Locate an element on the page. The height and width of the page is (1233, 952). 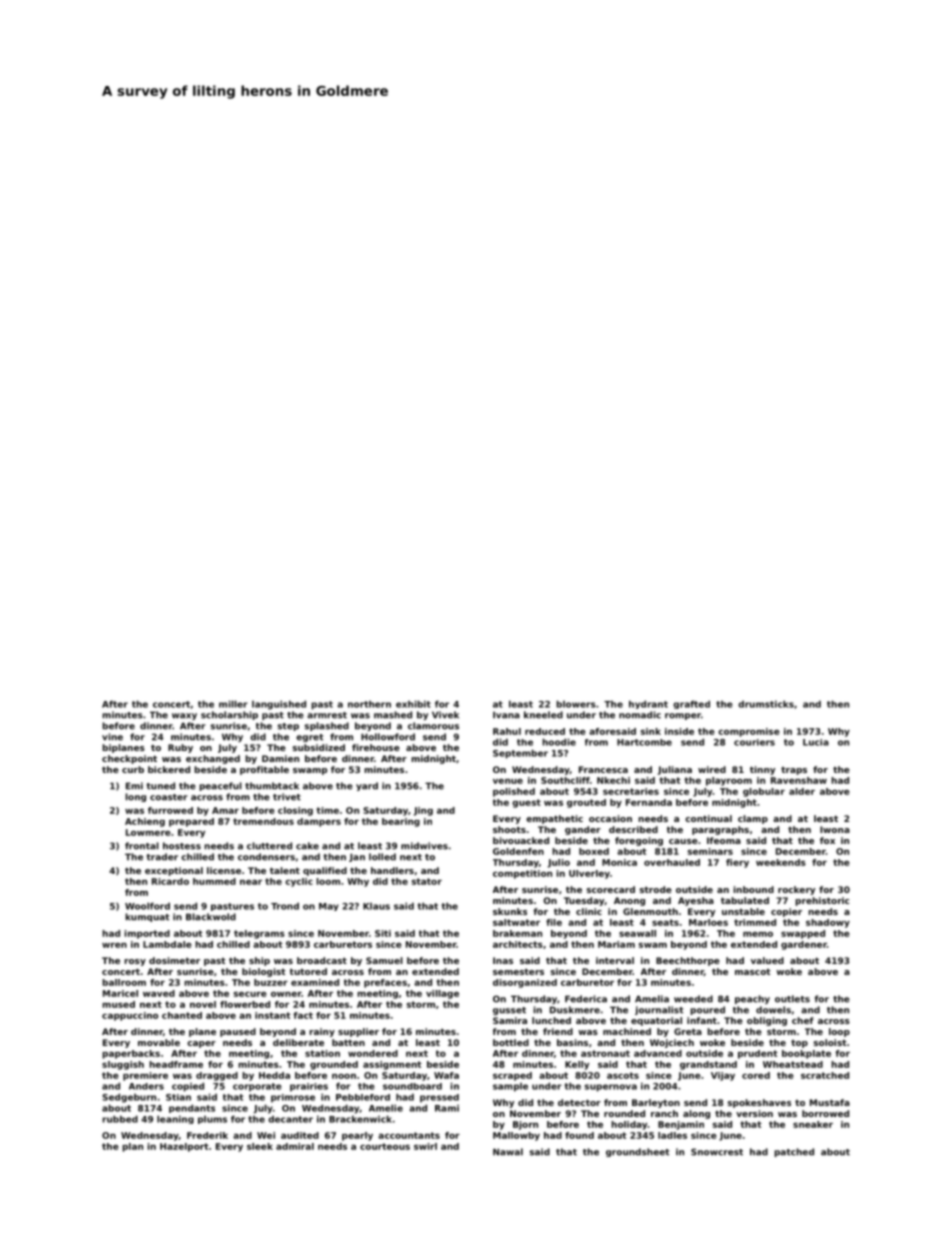
Hazelport is located at coordinates (184, 1147).
